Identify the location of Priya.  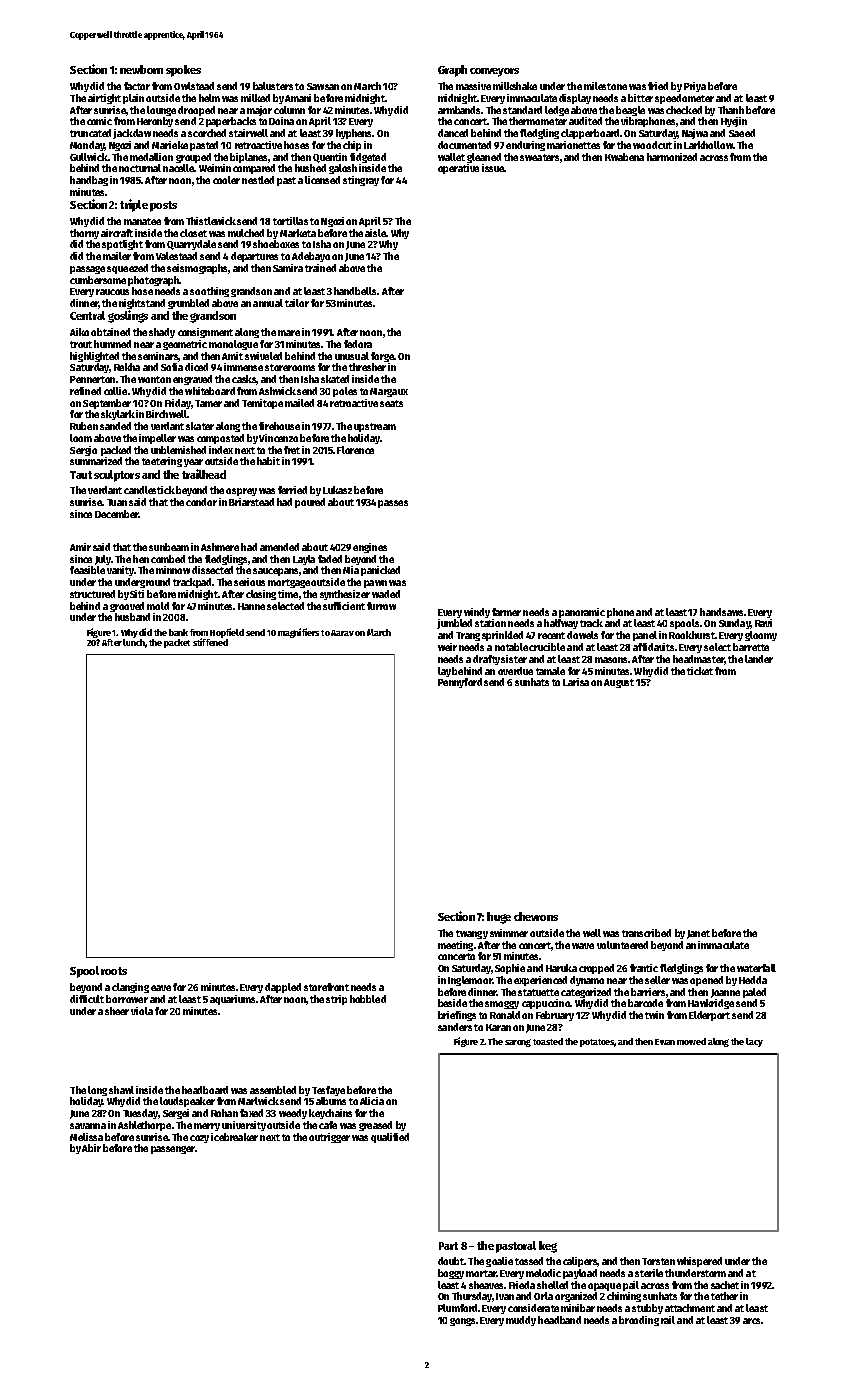
(695, 87).
